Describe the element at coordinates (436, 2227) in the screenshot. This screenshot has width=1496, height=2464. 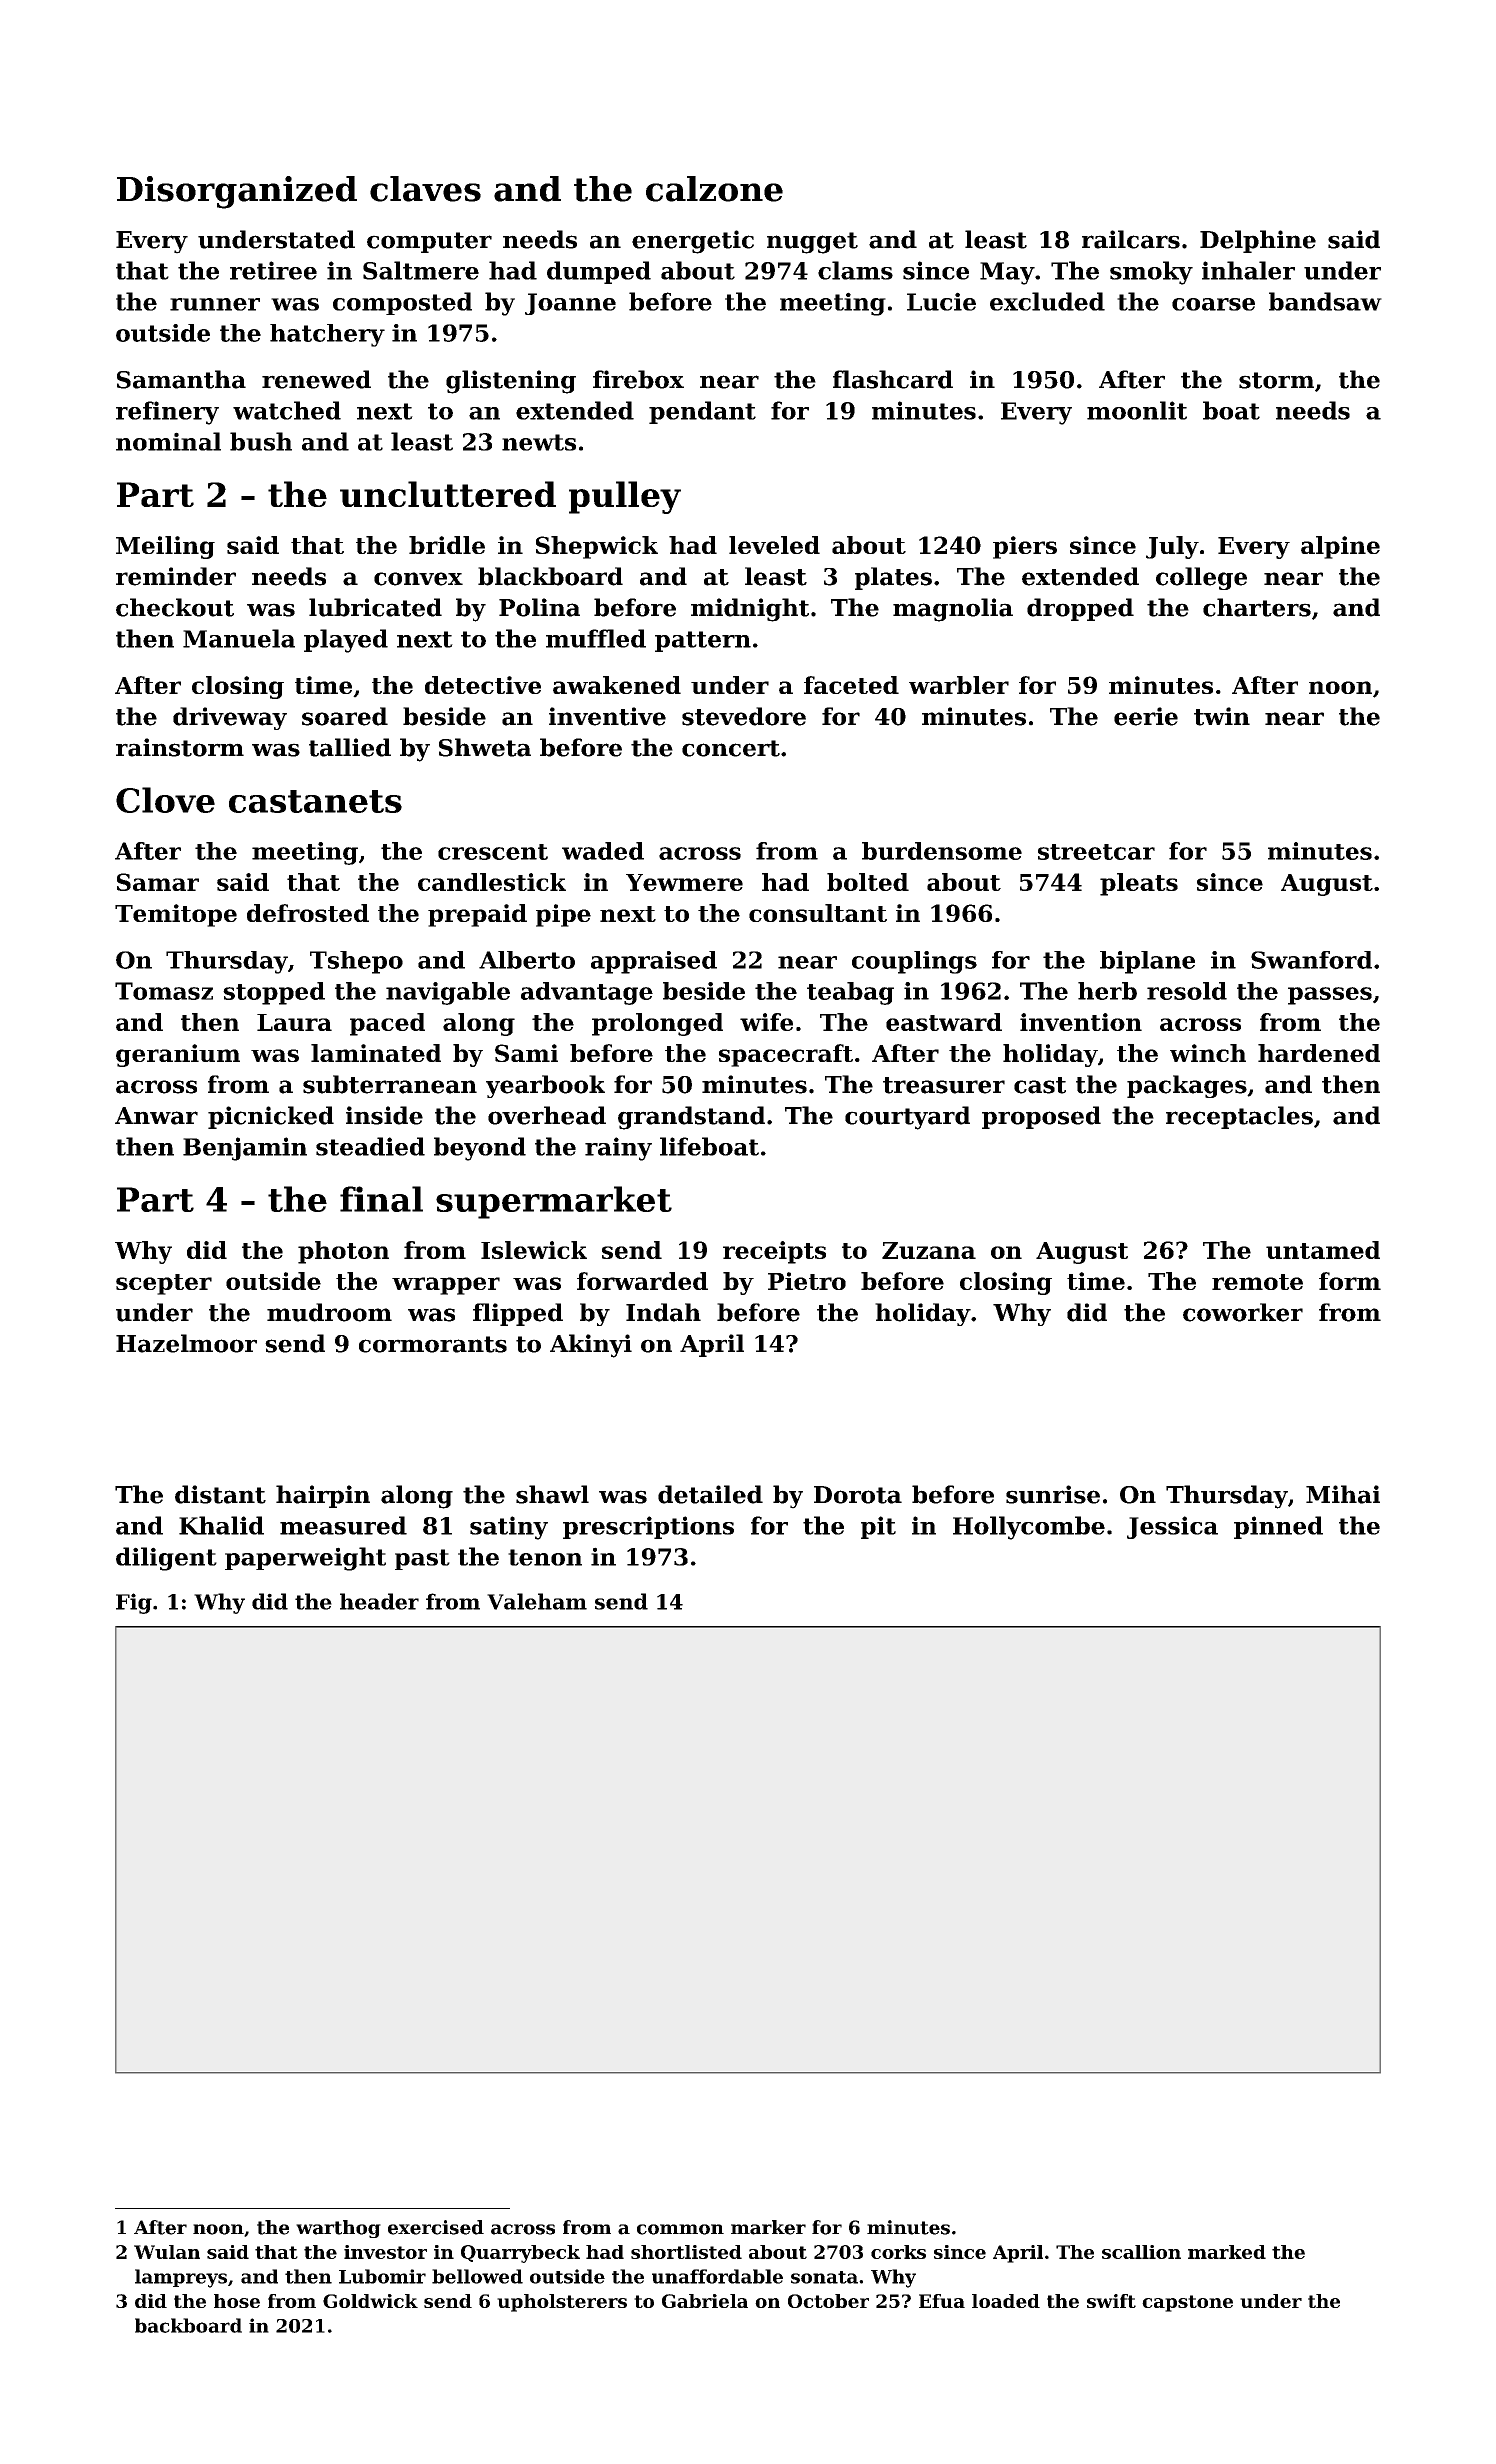
I see `exercised` at that location.
